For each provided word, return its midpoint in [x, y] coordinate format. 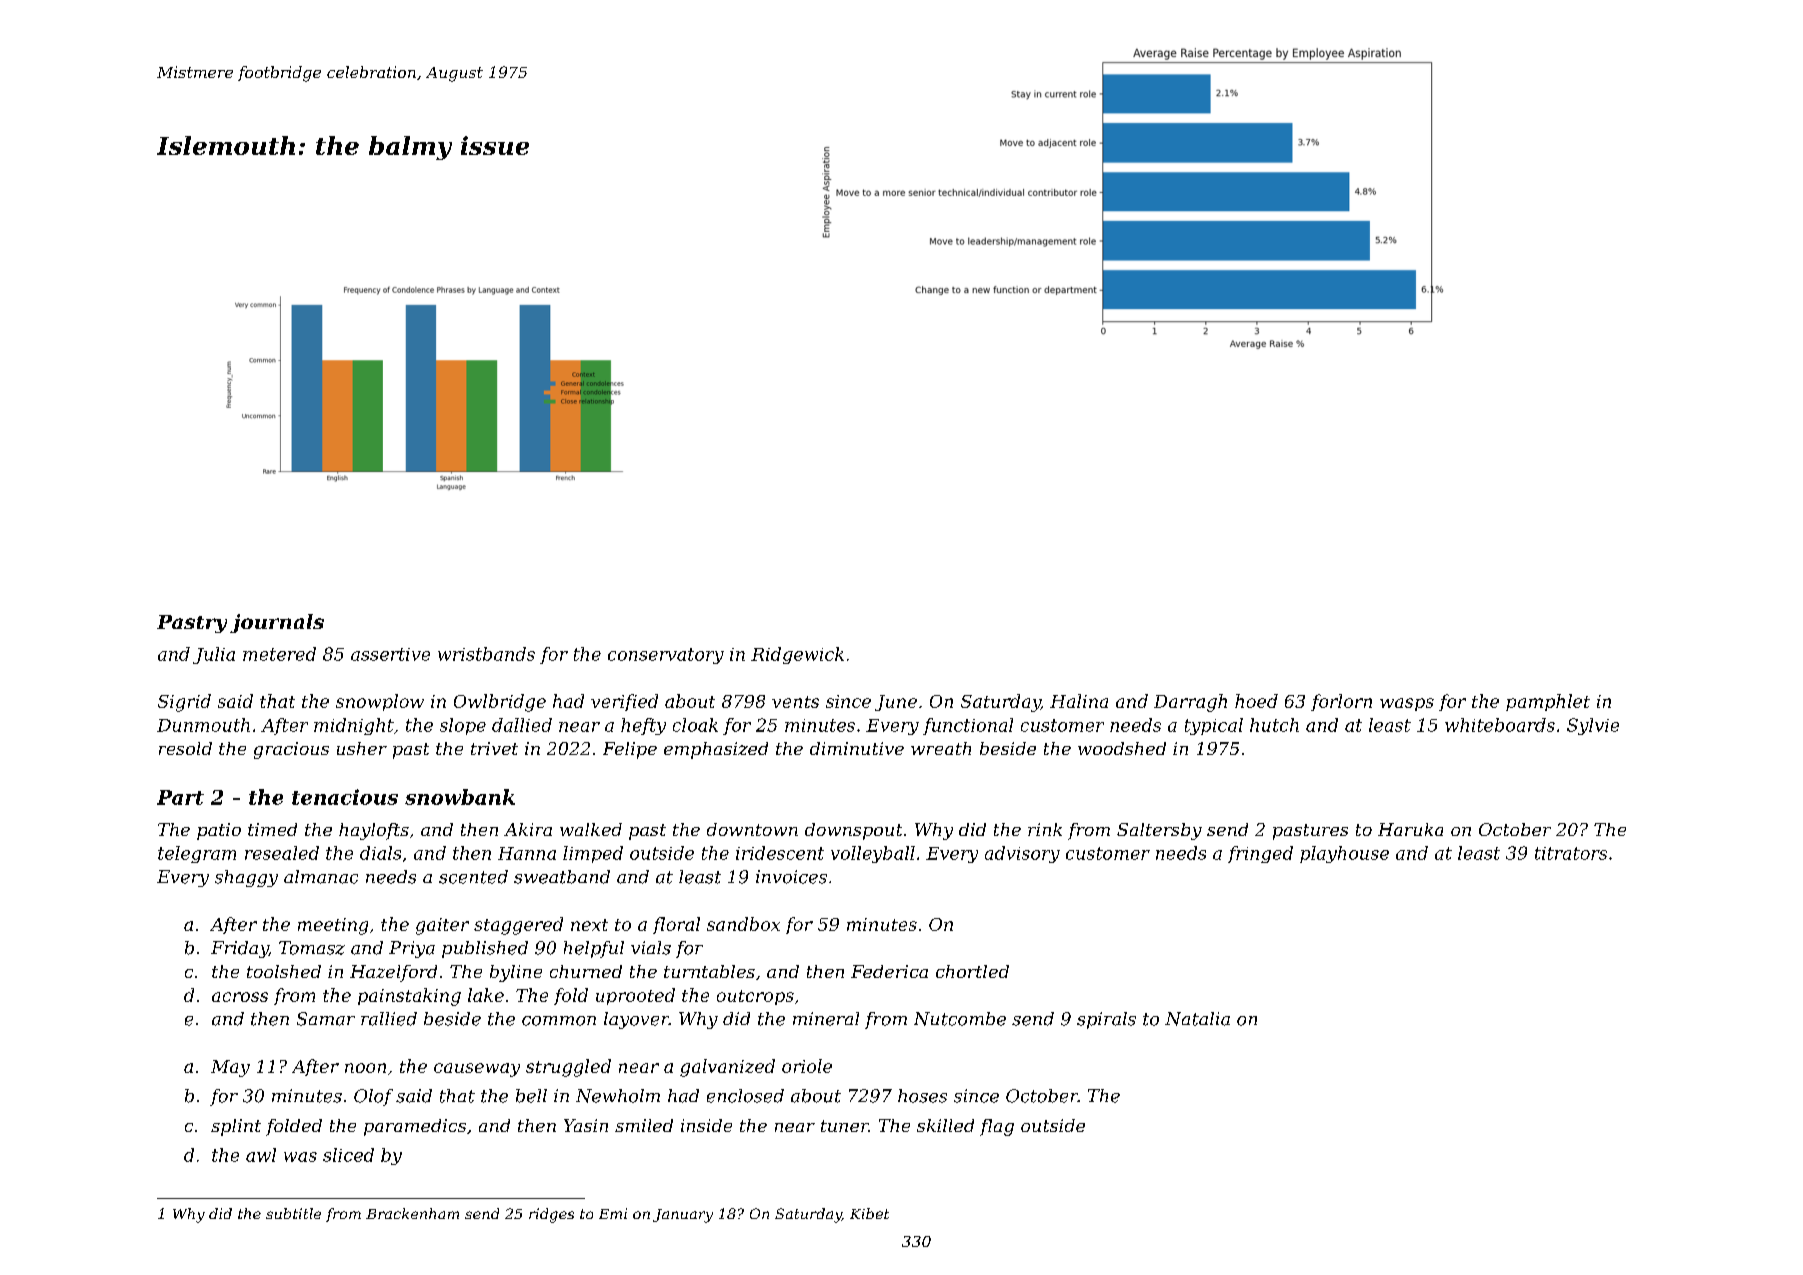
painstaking [409, 997]
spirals [1106, 1020]
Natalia [1197, 1019]
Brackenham [412, 1213]
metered [279, 654]
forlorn [1341, 702]
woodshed [1122, 748]
